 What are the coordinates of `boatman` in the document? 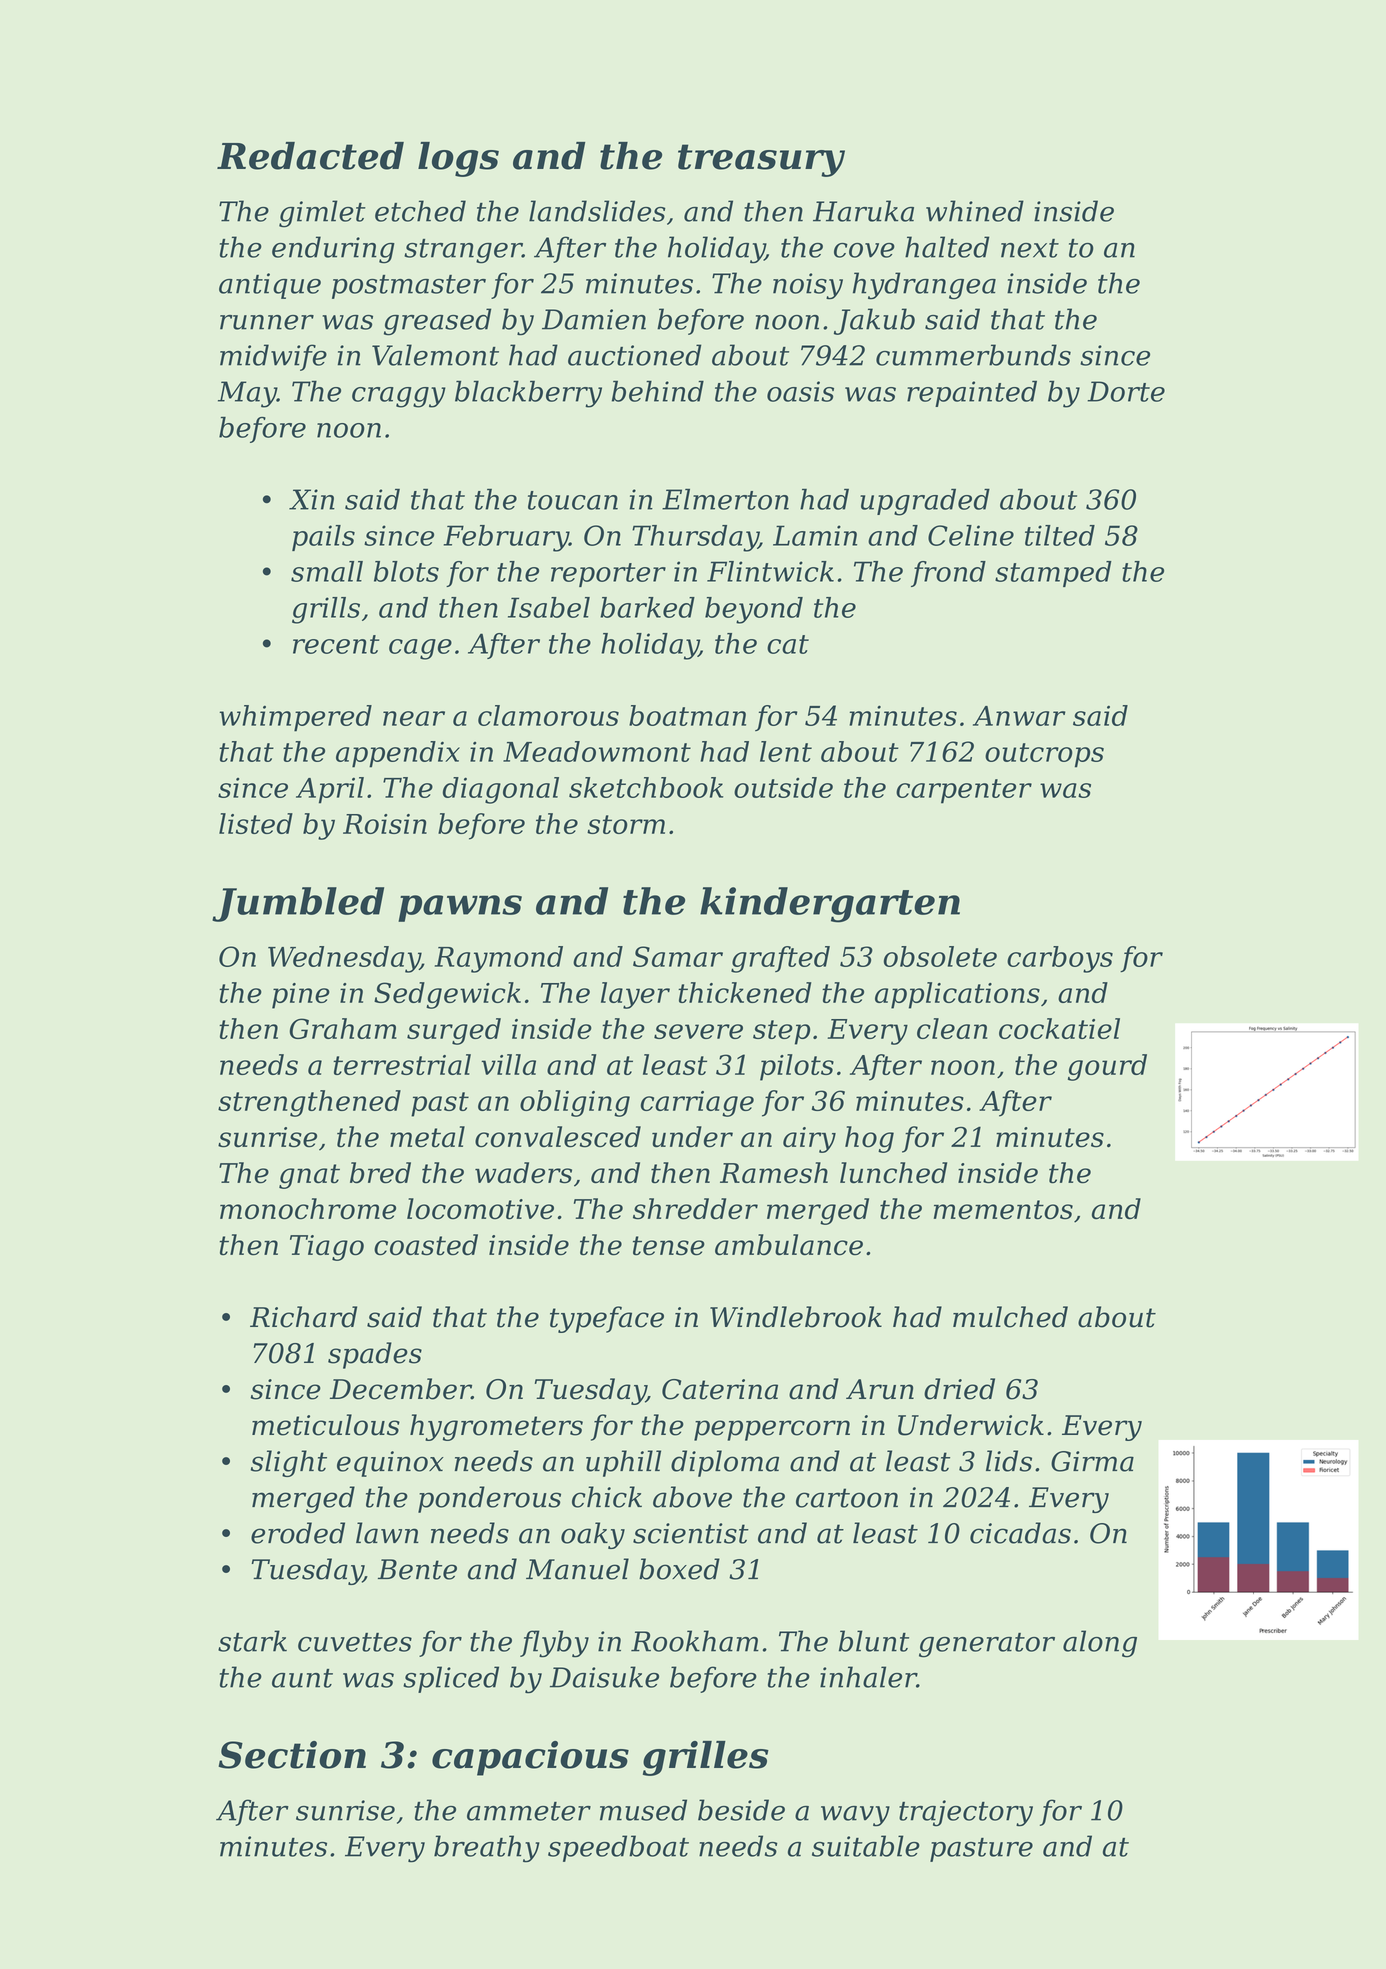 It's located at (687, 715).
